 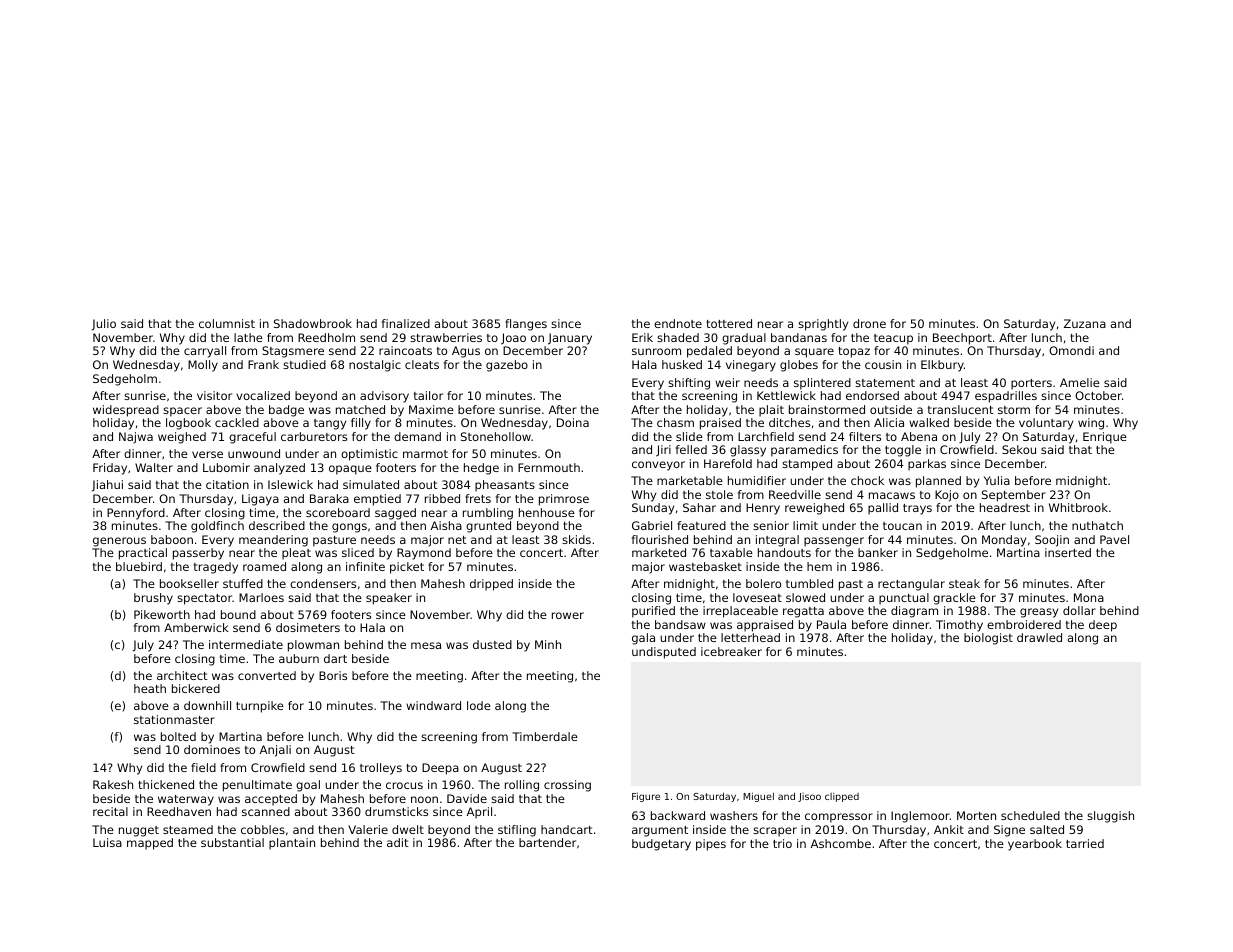 What do you see at coordinates (547, 842) in the screenshot?
I see `bartender` at bounding box center [547, 842].
